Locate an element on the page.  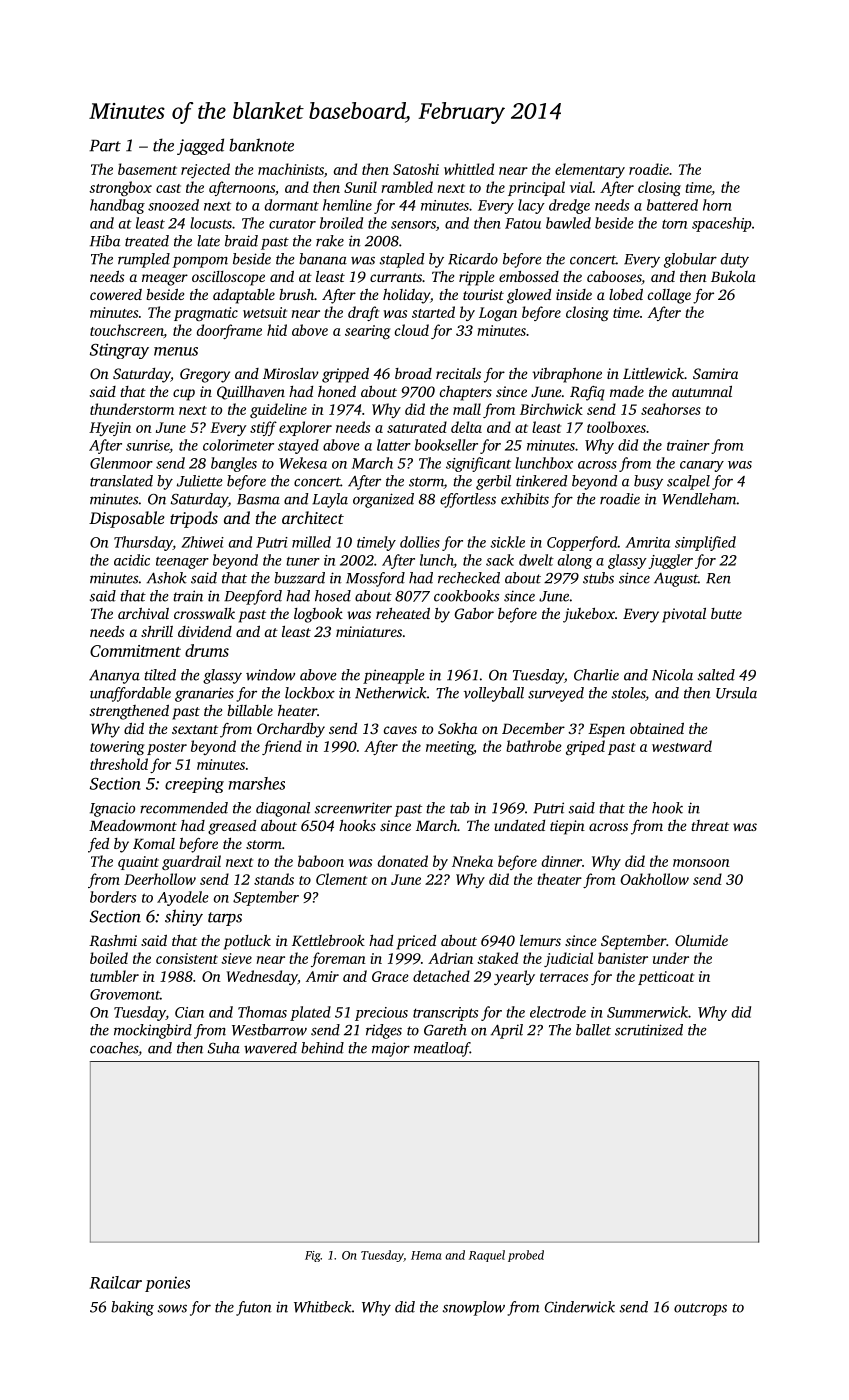
stands is located at coordinates (274, 879).
